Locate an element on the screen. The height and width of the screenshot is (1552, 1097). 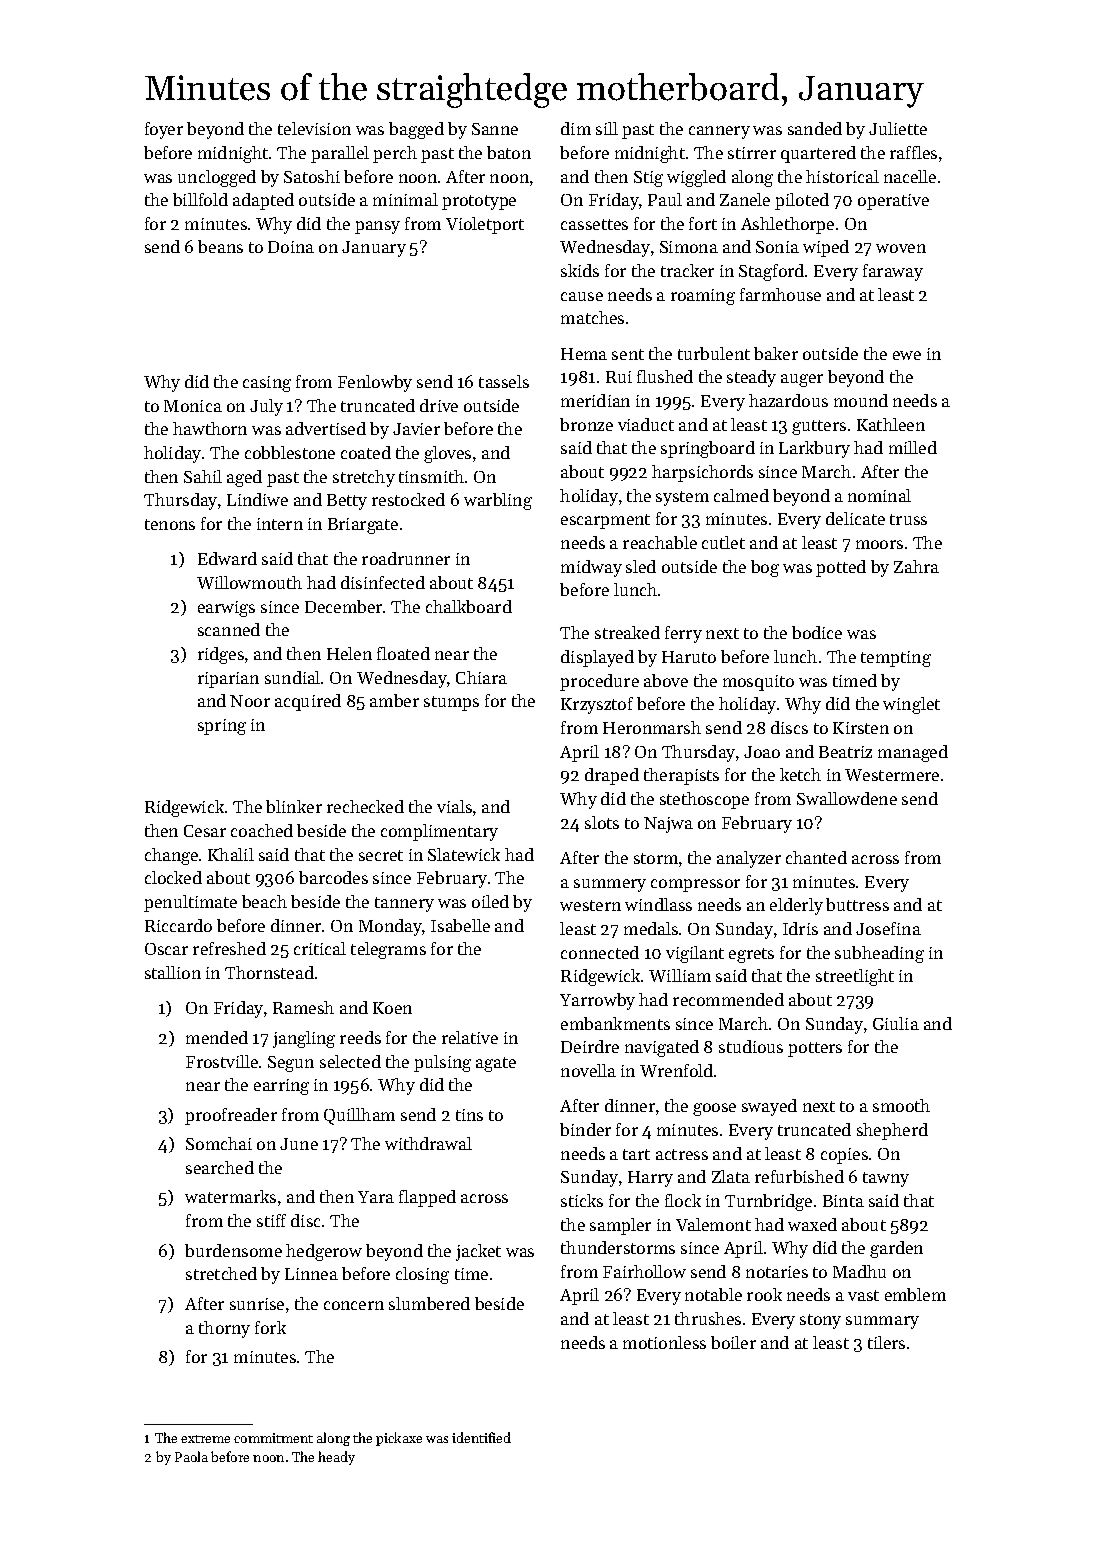
analyzer is located at coordinates (749, 859).
